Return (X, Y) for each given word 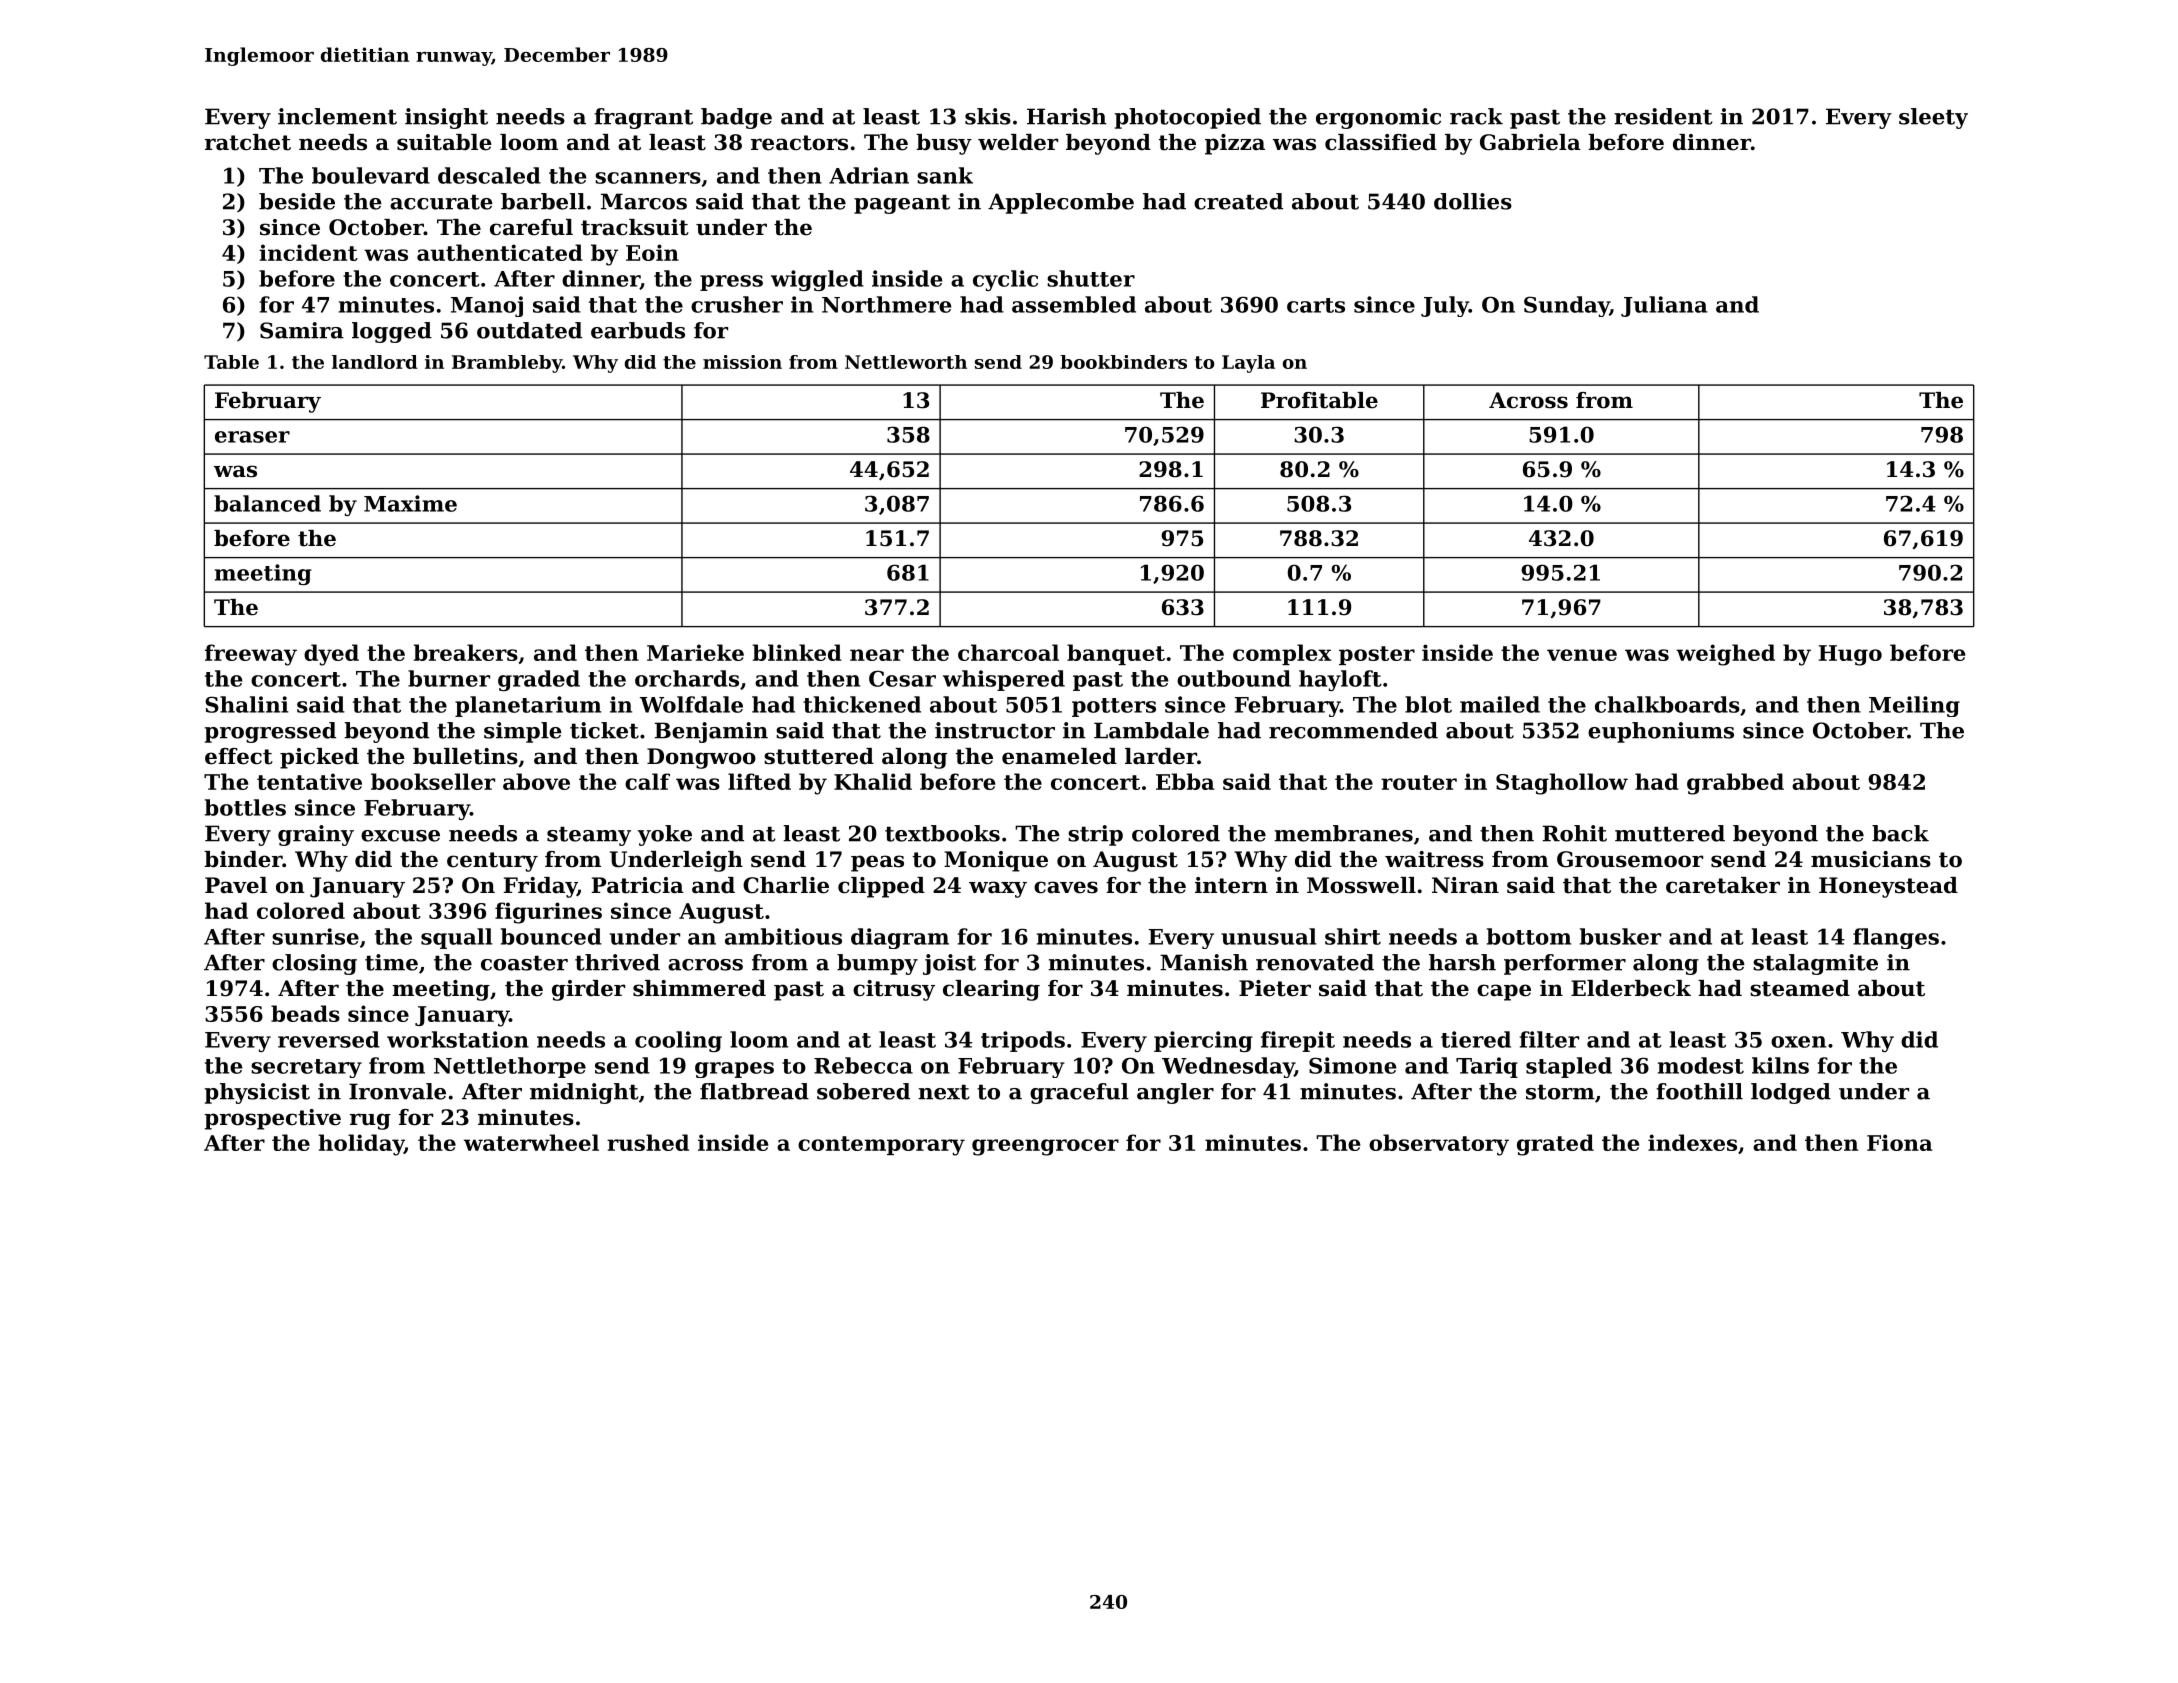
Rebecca (863, 1065)
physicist (257, 1093)
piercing (1203, 1041)
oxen (1798, 1042)
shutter (1091, 278)
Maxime (410, 503)
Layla (1248, 364)
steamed (1800, 988)
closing (314, 964)
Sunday (1567, 306)
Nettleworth (906, 362)
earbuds (638, 330)
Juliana (1664, 306)
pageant (902, 204)
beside (297, 201)
